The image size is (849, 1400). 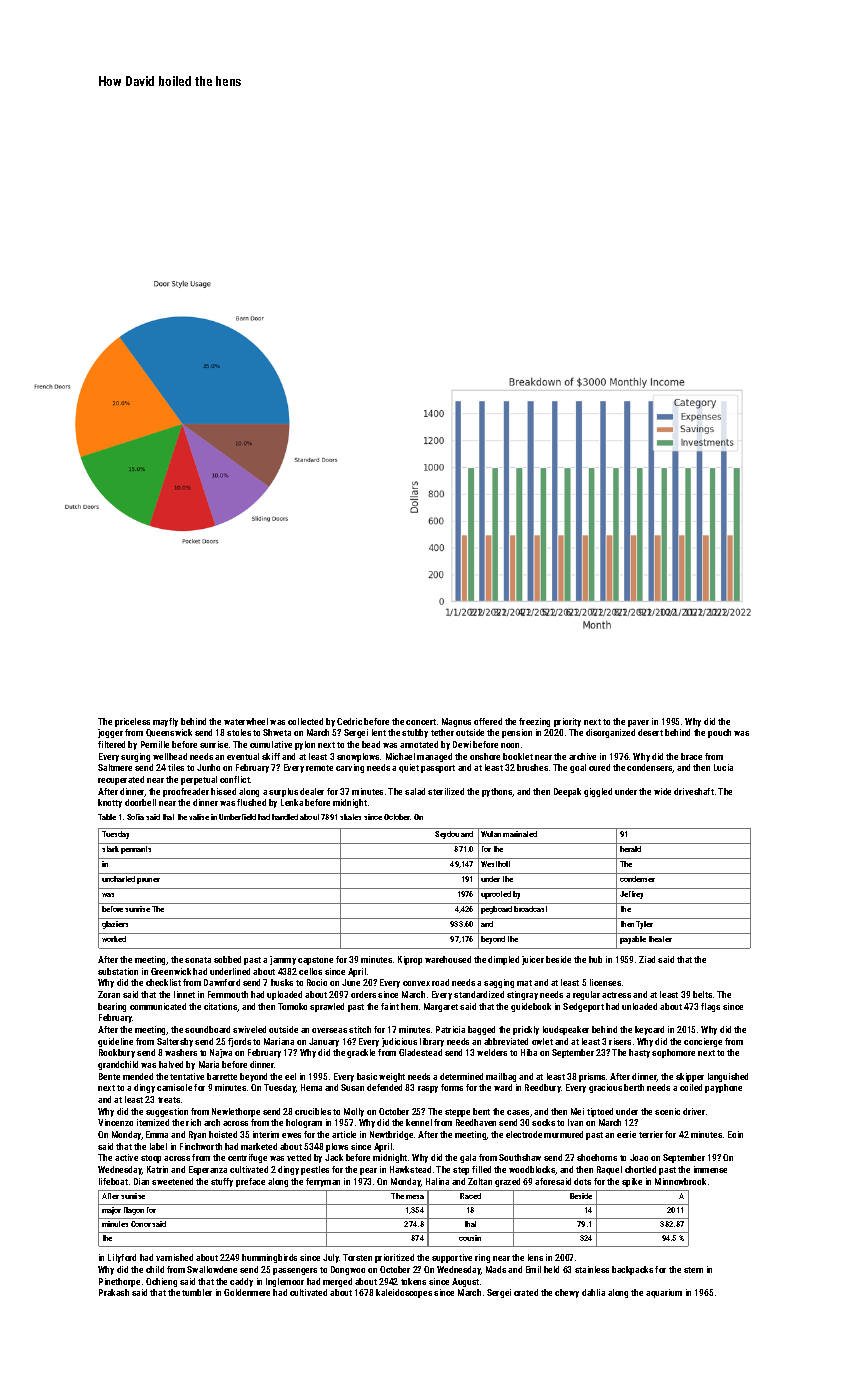 I want to click on tumbler, so click(x=197, y=1292).
